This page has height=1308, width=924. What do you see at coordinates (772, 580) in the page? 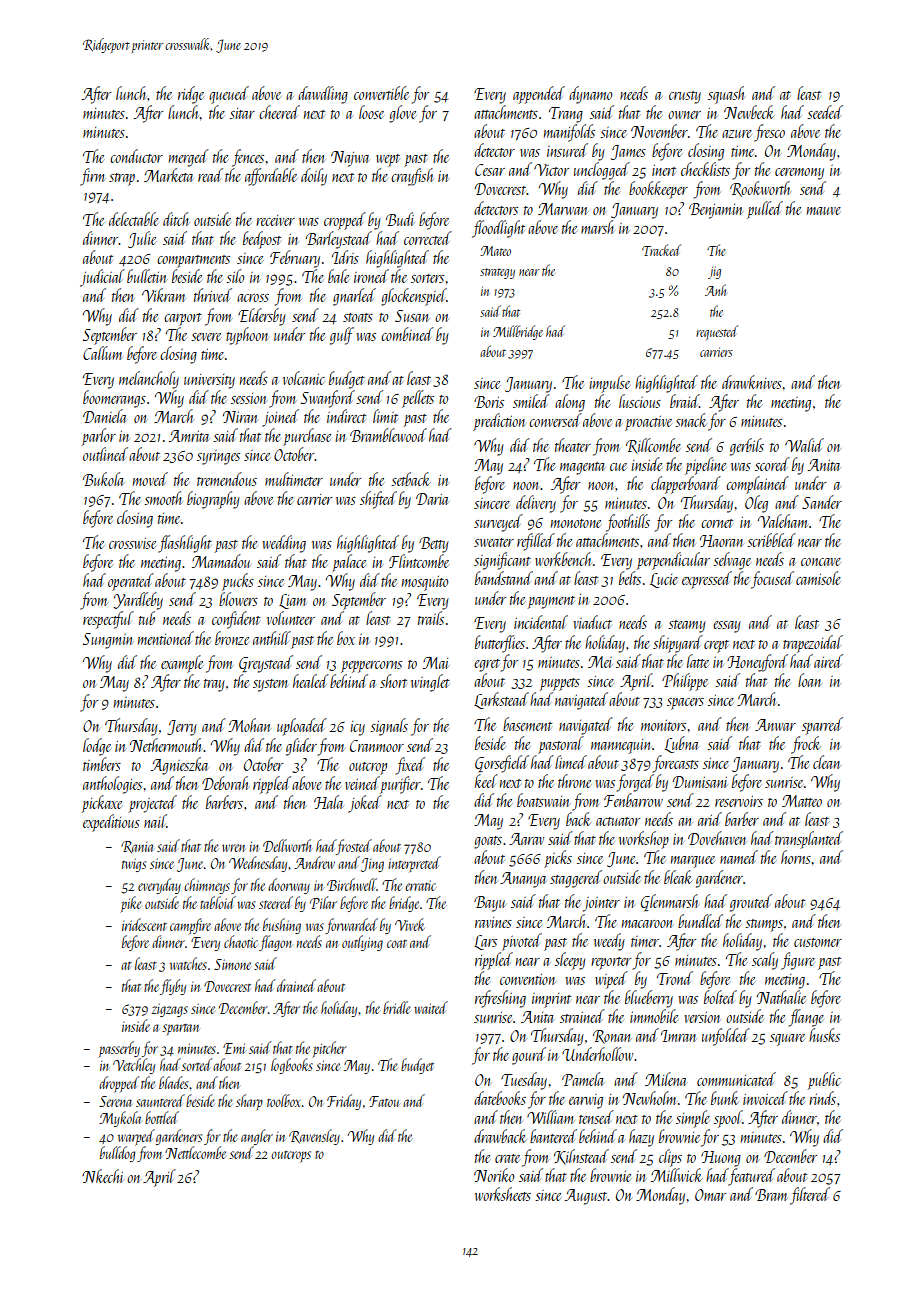
I see `focused` at bounding box center [772, 580].
